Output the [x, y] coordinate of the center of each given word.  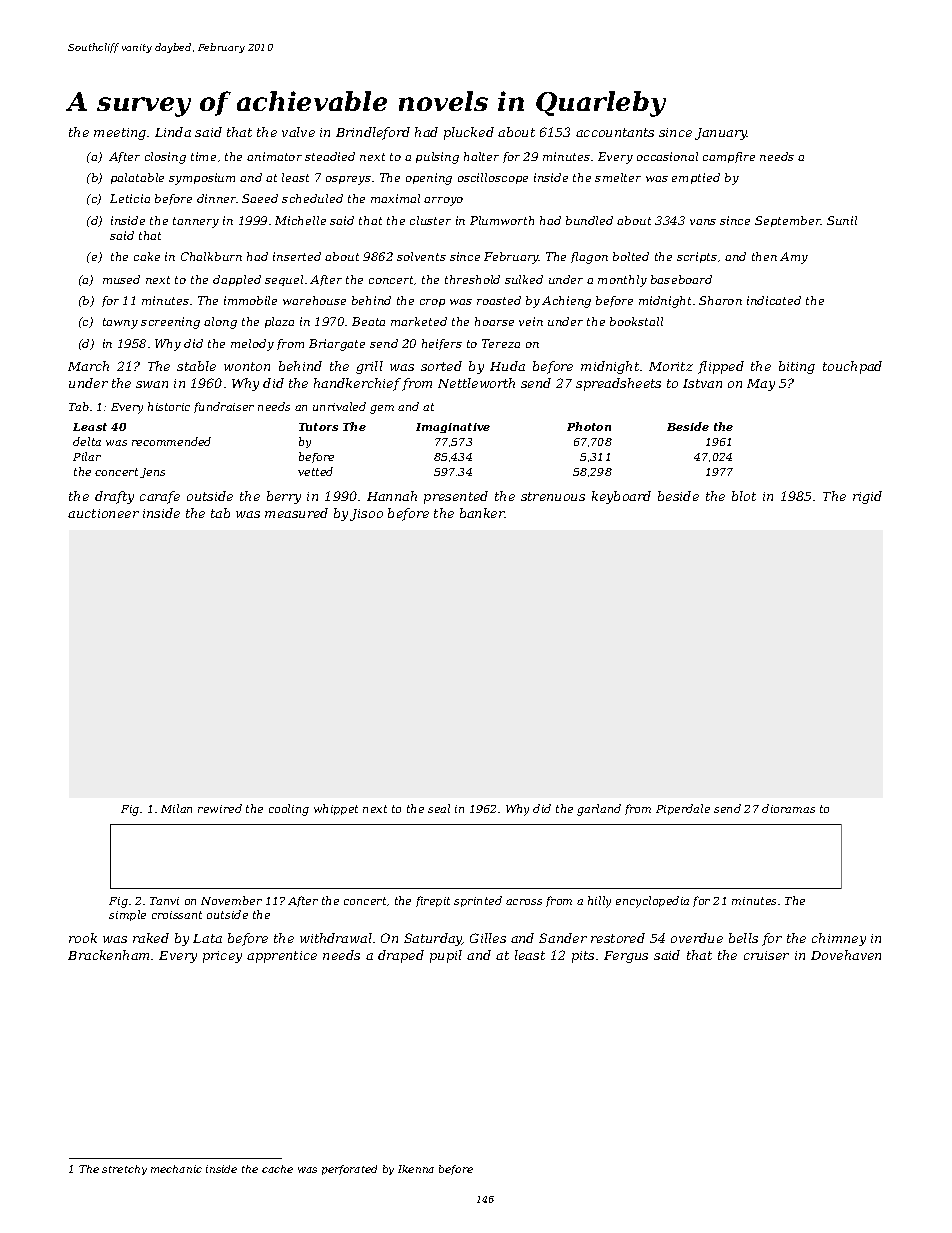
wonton [247, 366]
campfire [729, 157]
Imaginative [453, 428]
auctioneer [103, 513]
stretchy [124, 1170]
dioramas [788, 808]
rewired [220, 808]
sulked [524, 279]
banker [482, 513]
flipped [721, 367]
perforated [349, 1170]
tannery [196, 222]
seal [439, 808]
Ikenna [416, 1169]
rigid [867, 497]
